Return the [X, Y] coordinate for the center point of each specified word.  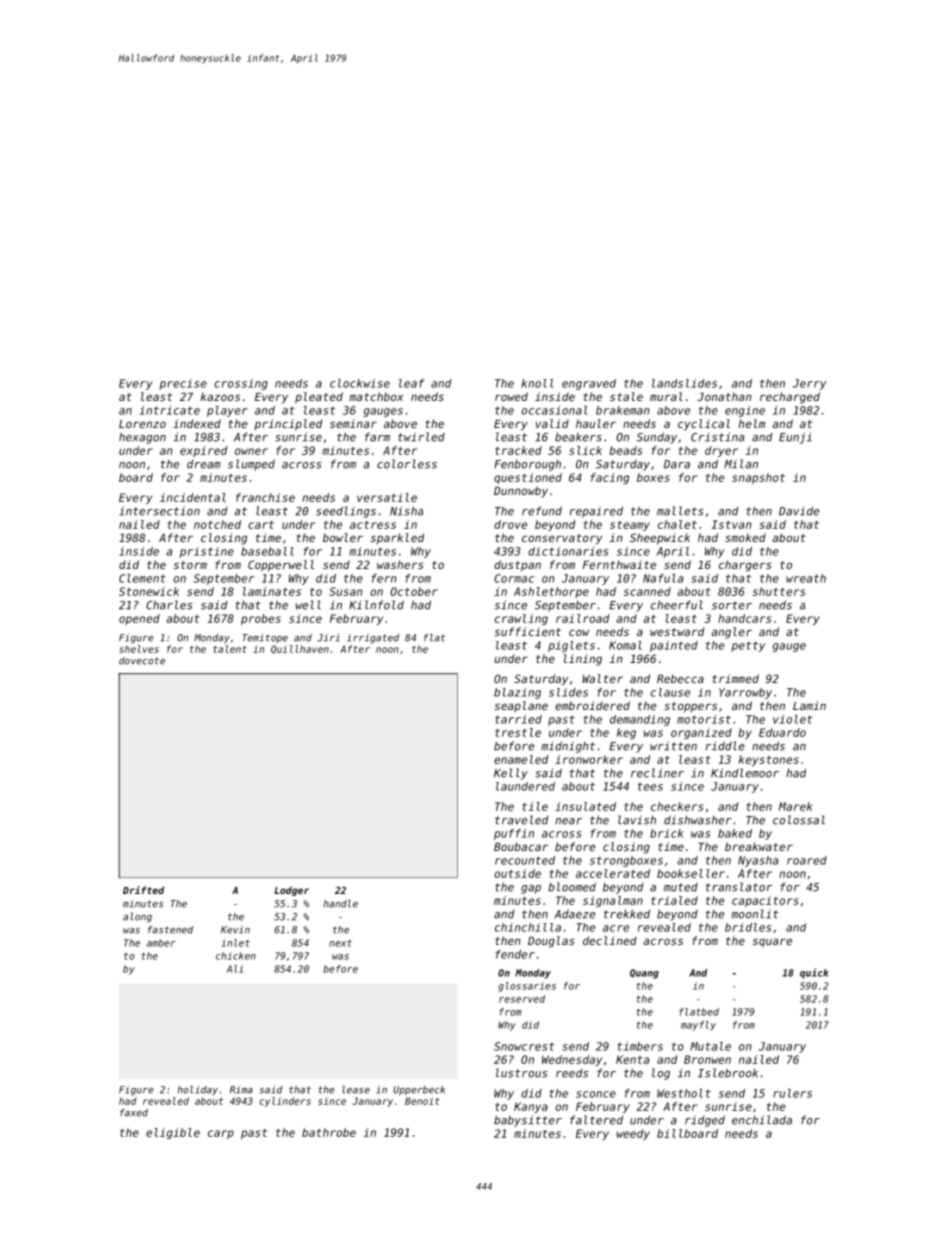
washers [400, 564]
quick [814, 973]
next [340, 943]
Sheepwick [660, 539]
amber [161, 943]
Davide [799, 511]
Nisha [406, 511]
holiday [198, 1090]
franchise [265, 497]
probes [261, 619]
